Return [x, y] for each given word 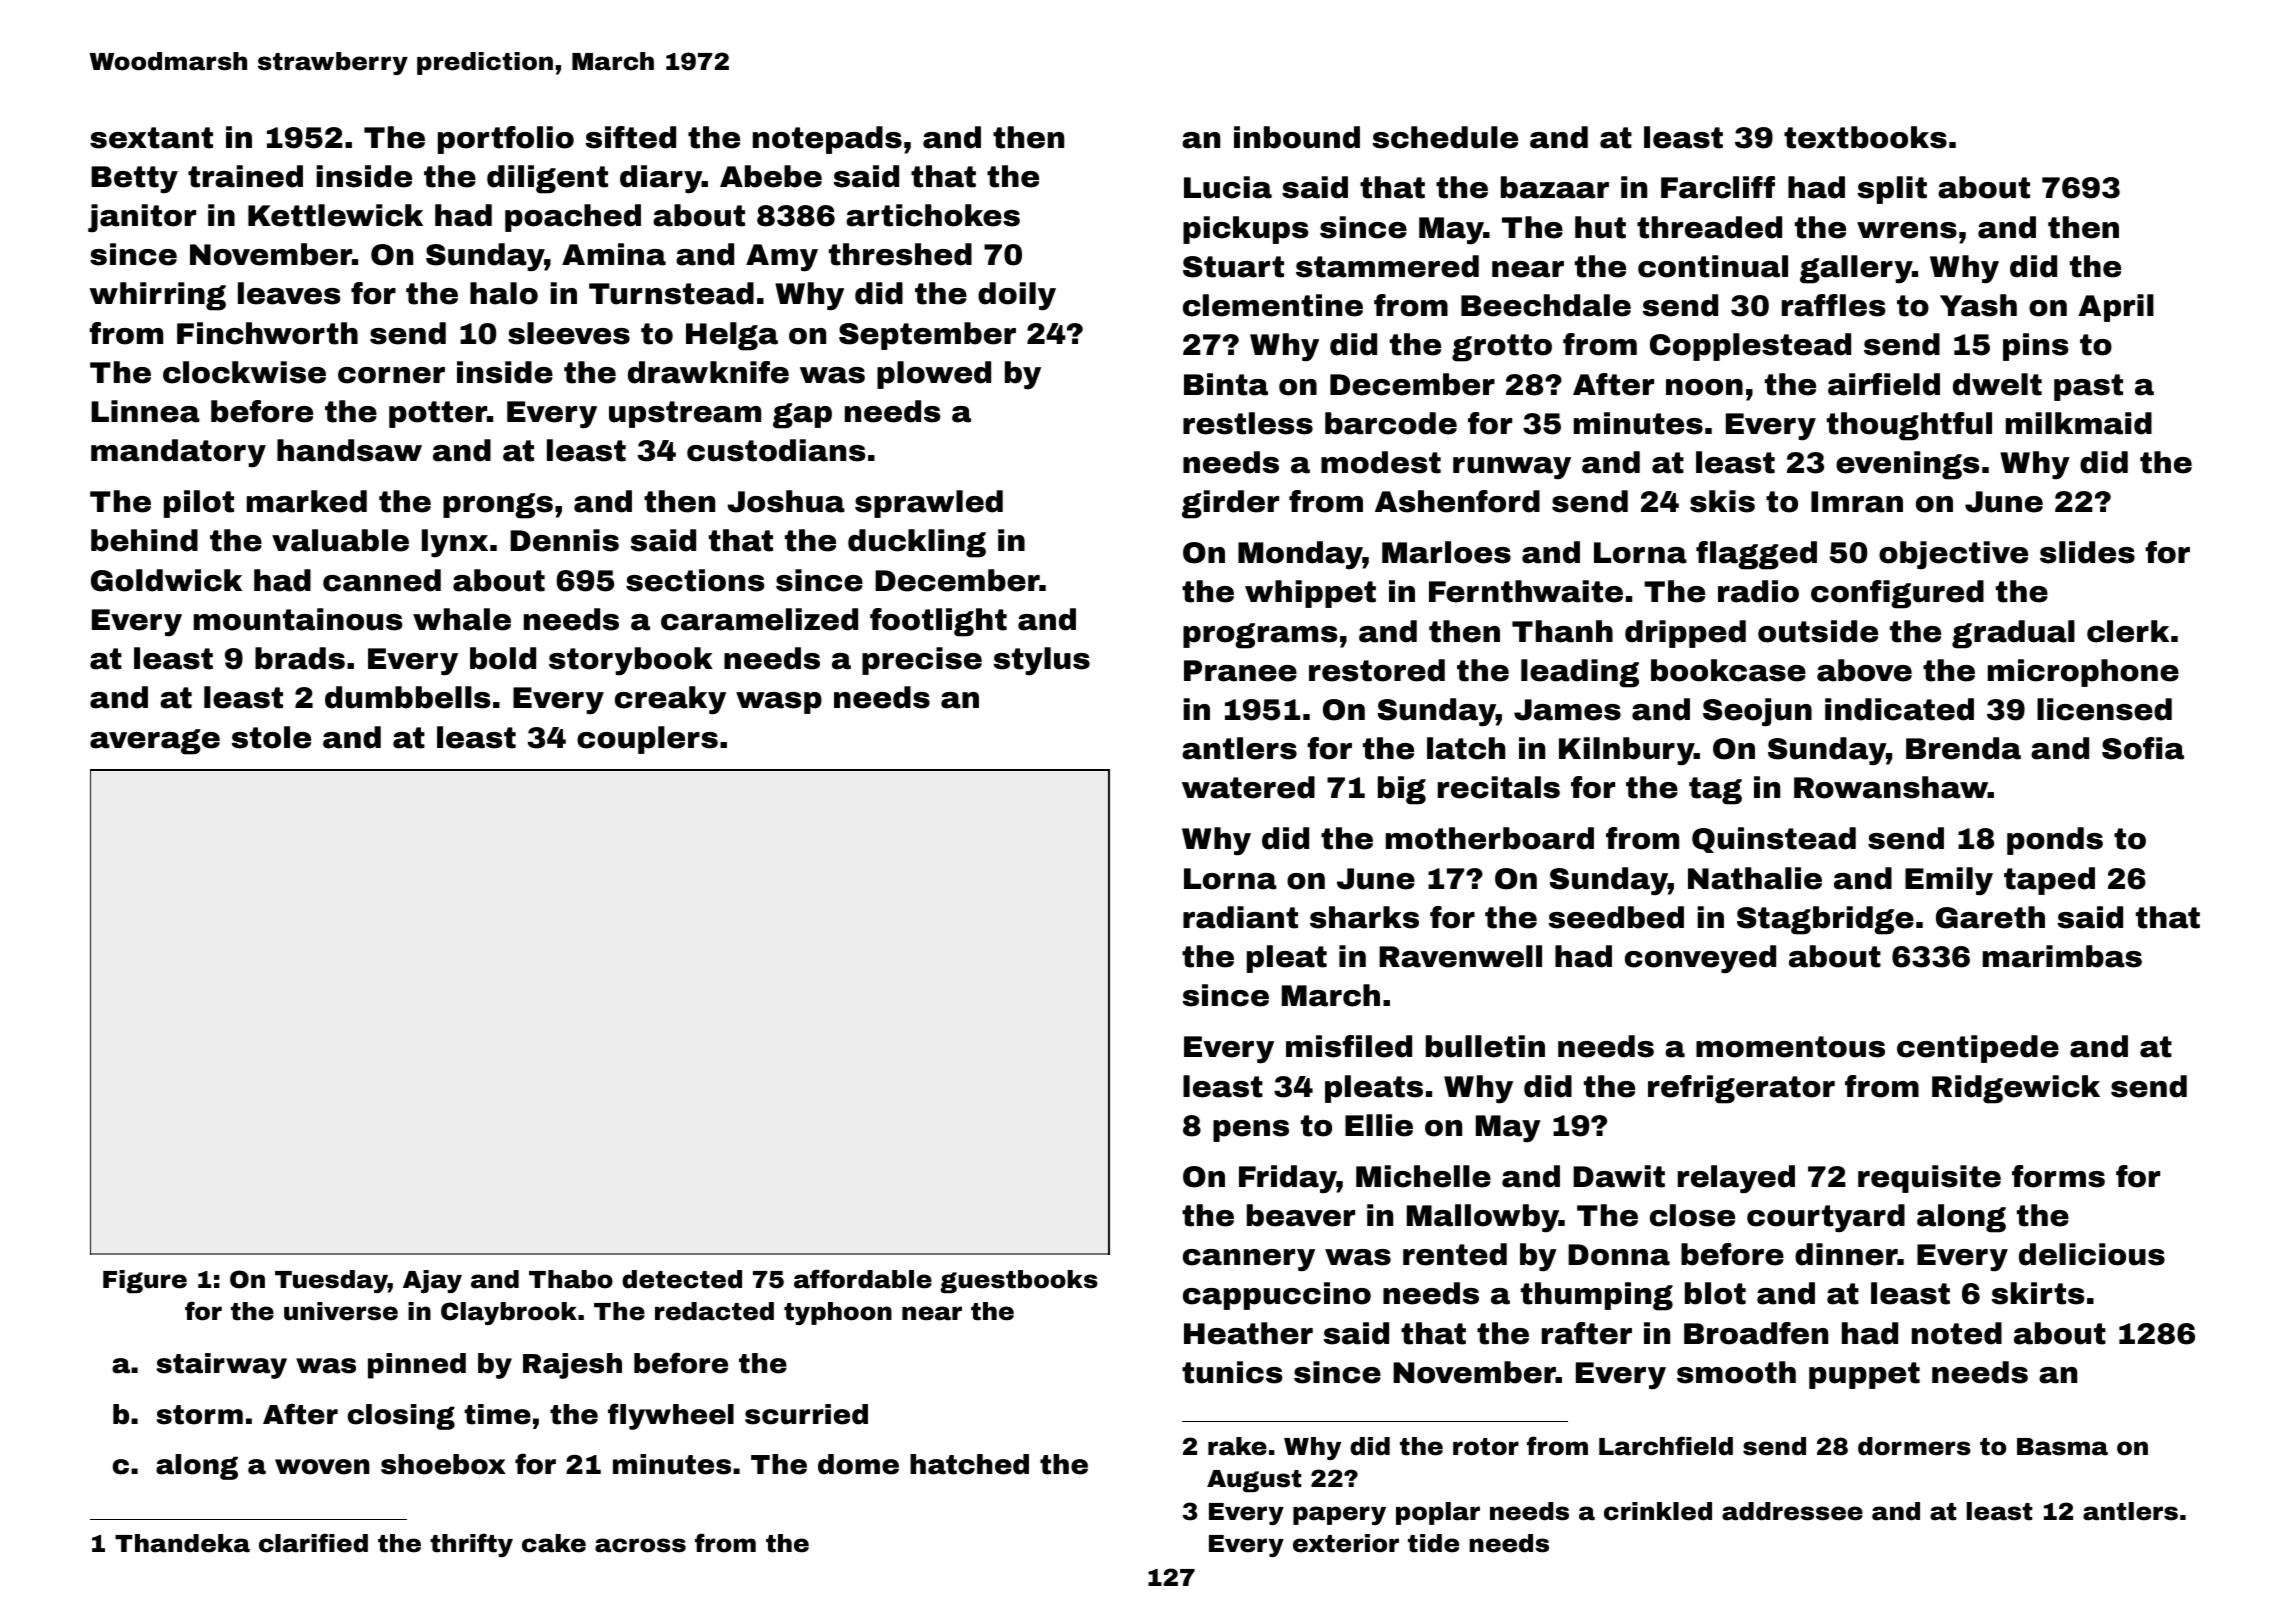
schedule [1445, 137]
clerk [2128, 631]
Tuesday [331, 1281]
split [1892, 190]
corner [391, 375]
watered [1248, 787]
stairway [222, 1366]
